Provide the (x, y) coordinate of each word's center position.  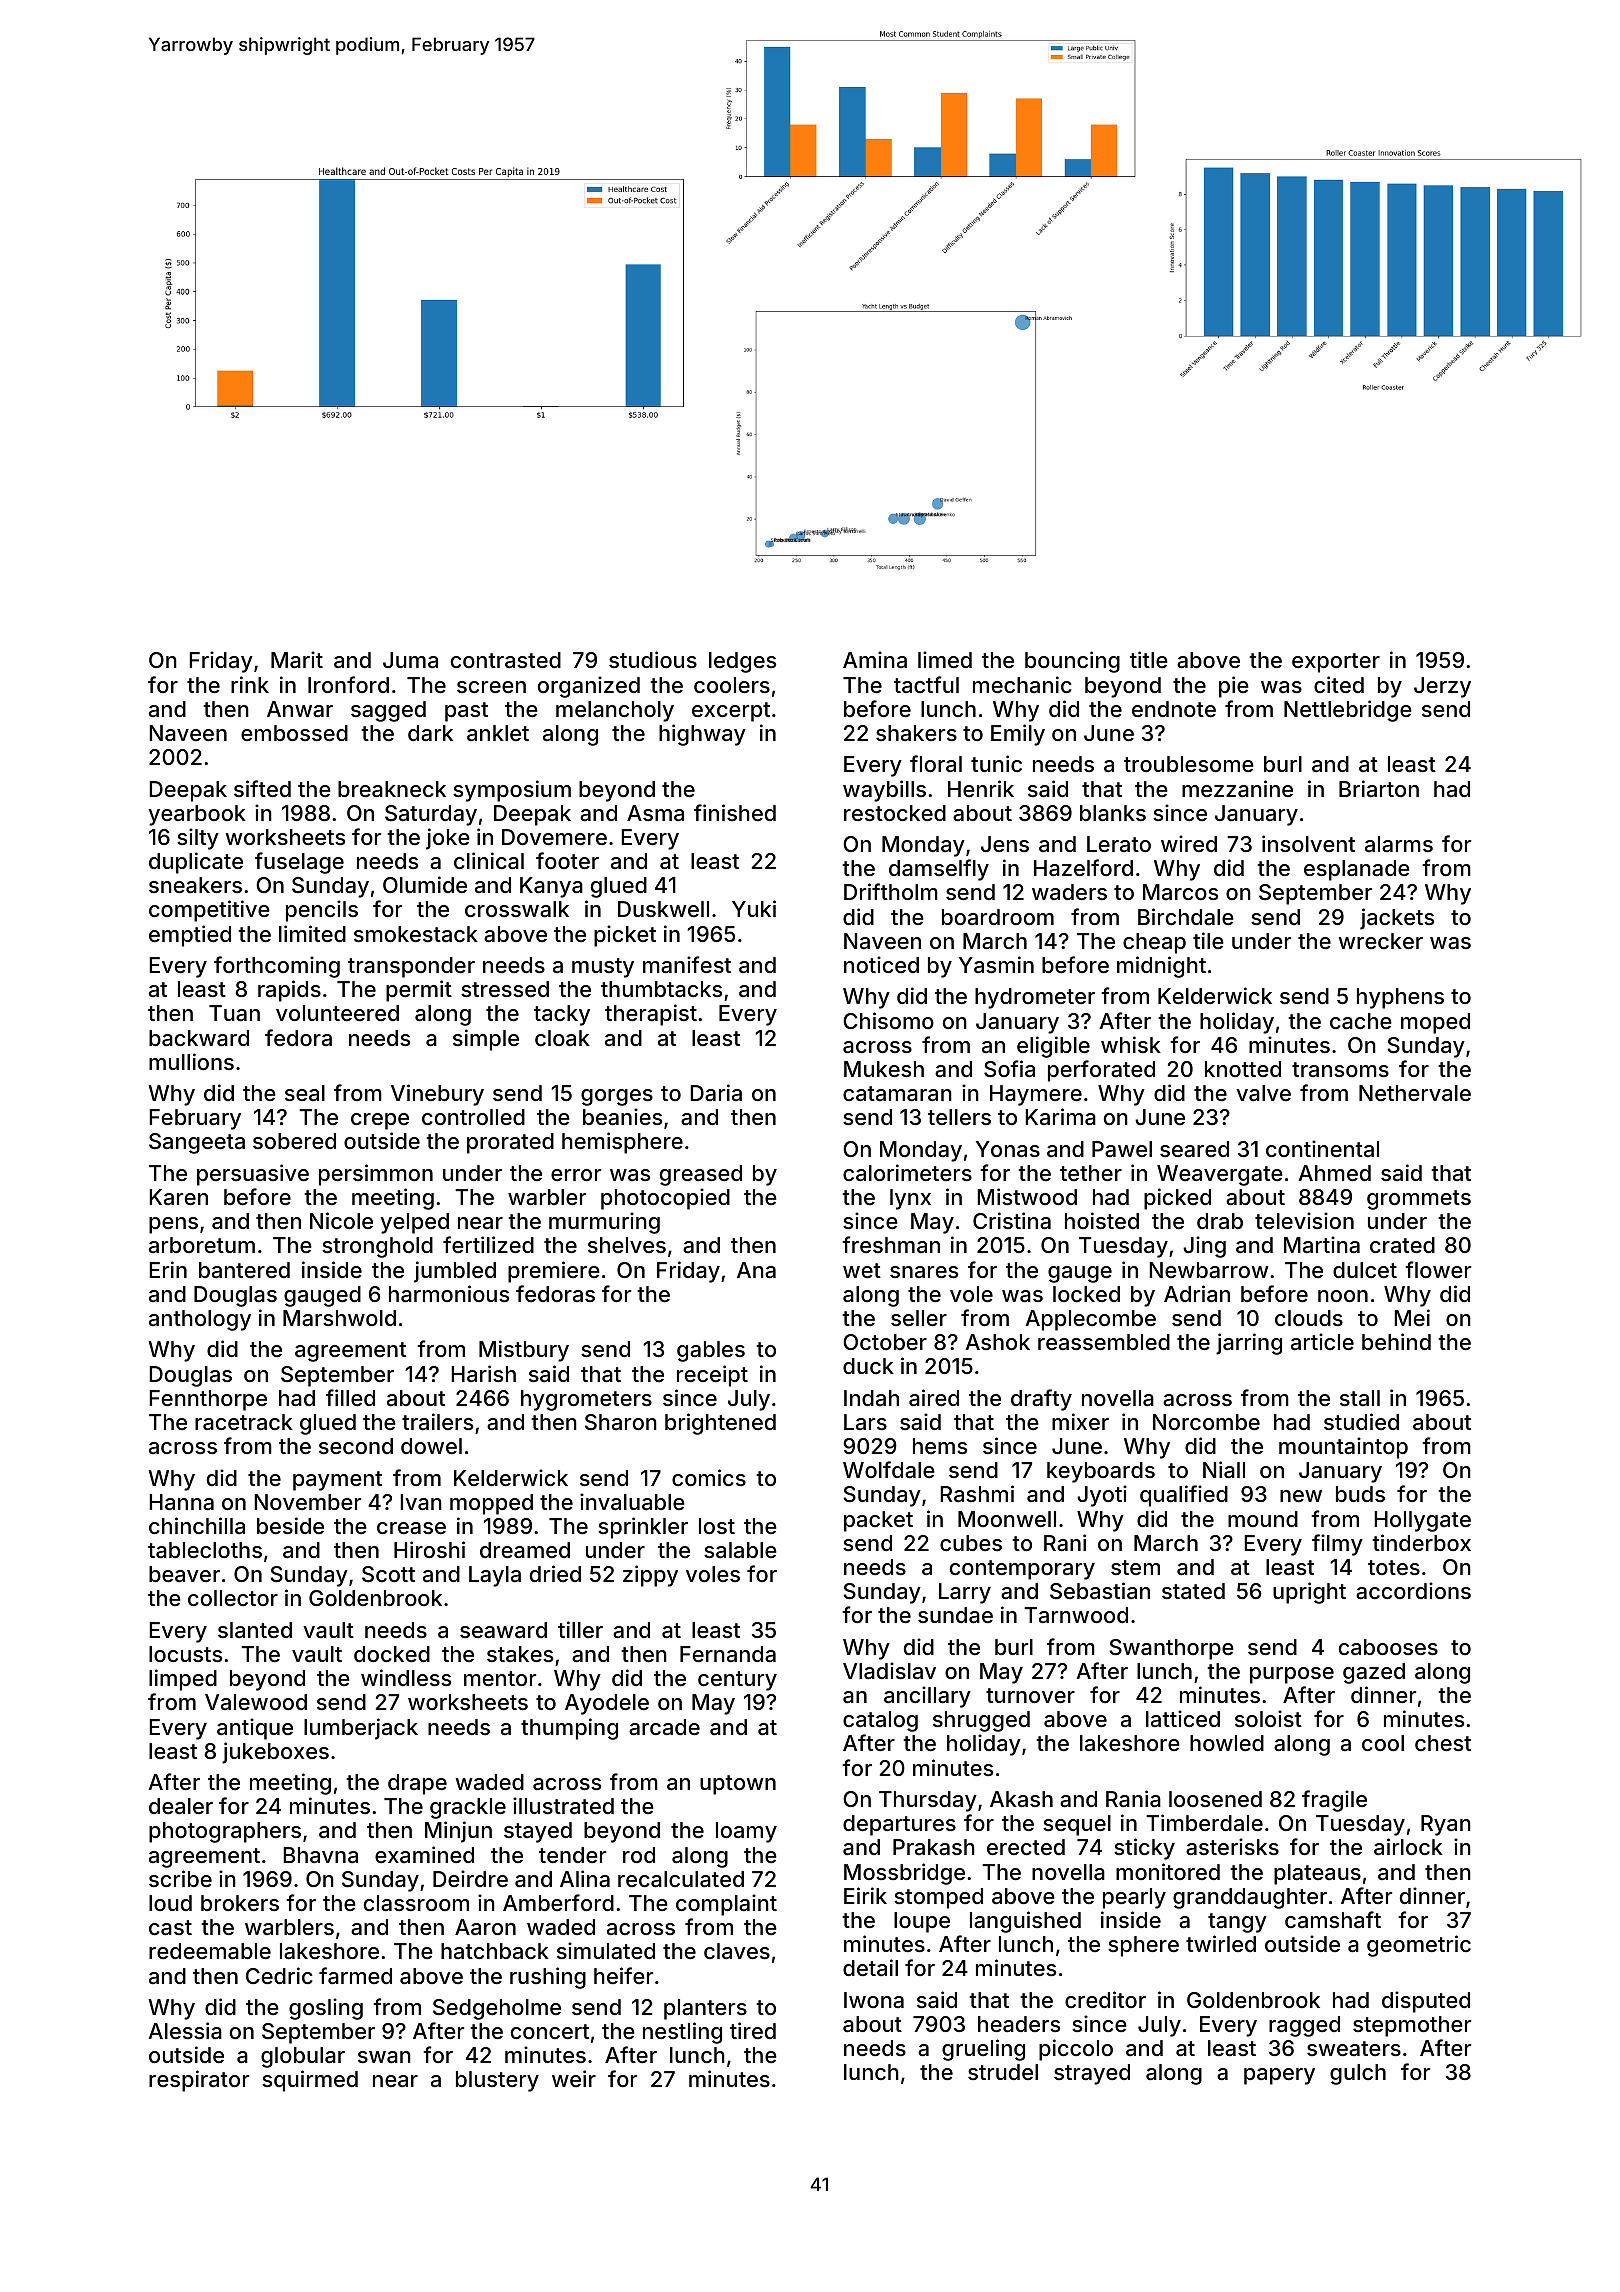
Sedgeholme (497, 2009)
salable (740, 1550)
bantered (244, 1270)
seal (305, 1093)
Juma (410, 660)
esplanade (1357, 870)
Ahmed (1334, 1173)
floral (936, 764)
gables (711, 1351)
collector (233, 1598)
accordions (1413, 1591)
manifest (687, 965)
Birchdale (1186, 917)
